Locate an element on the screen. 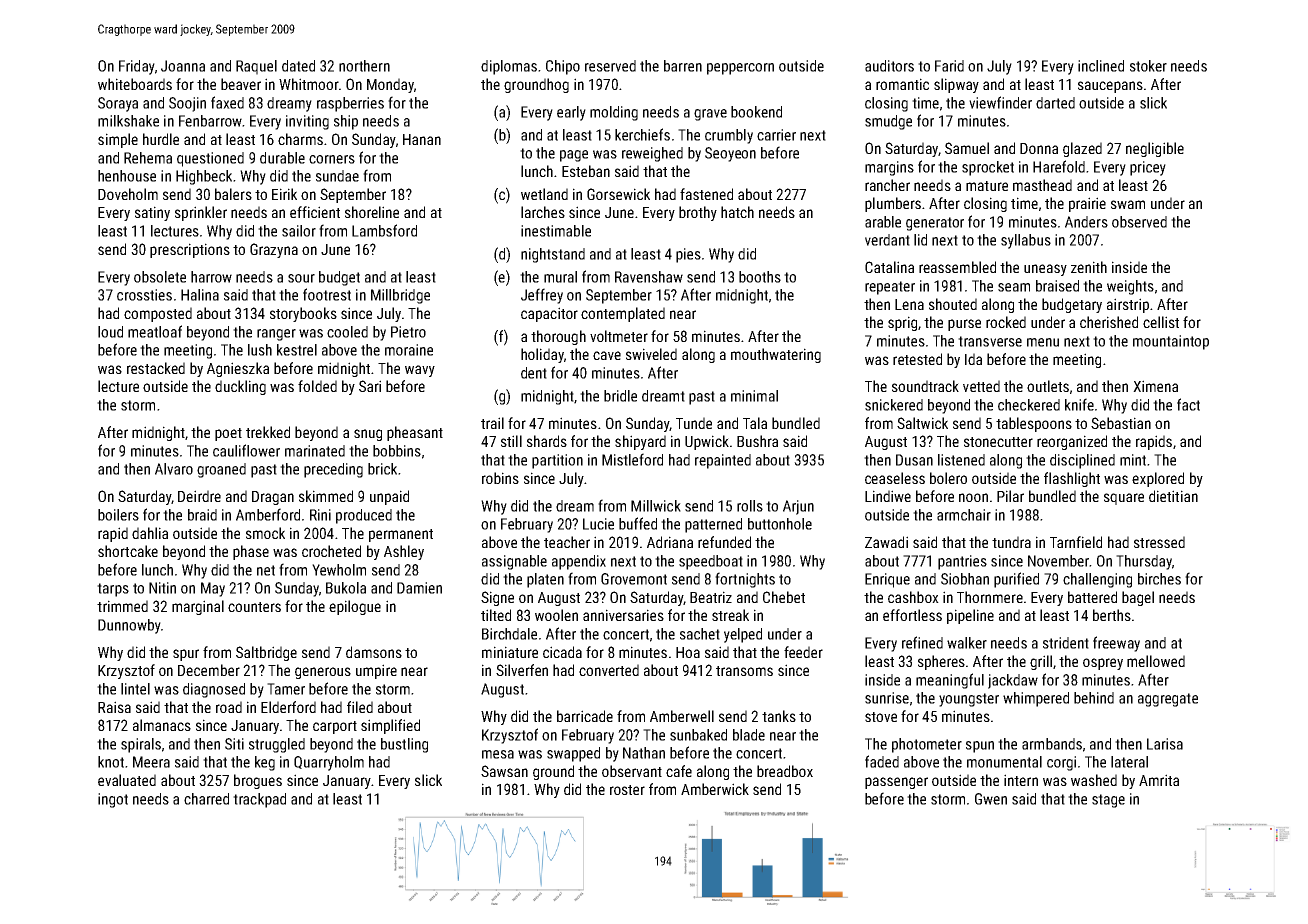  diplomas is located at coordinates (509, 67).
